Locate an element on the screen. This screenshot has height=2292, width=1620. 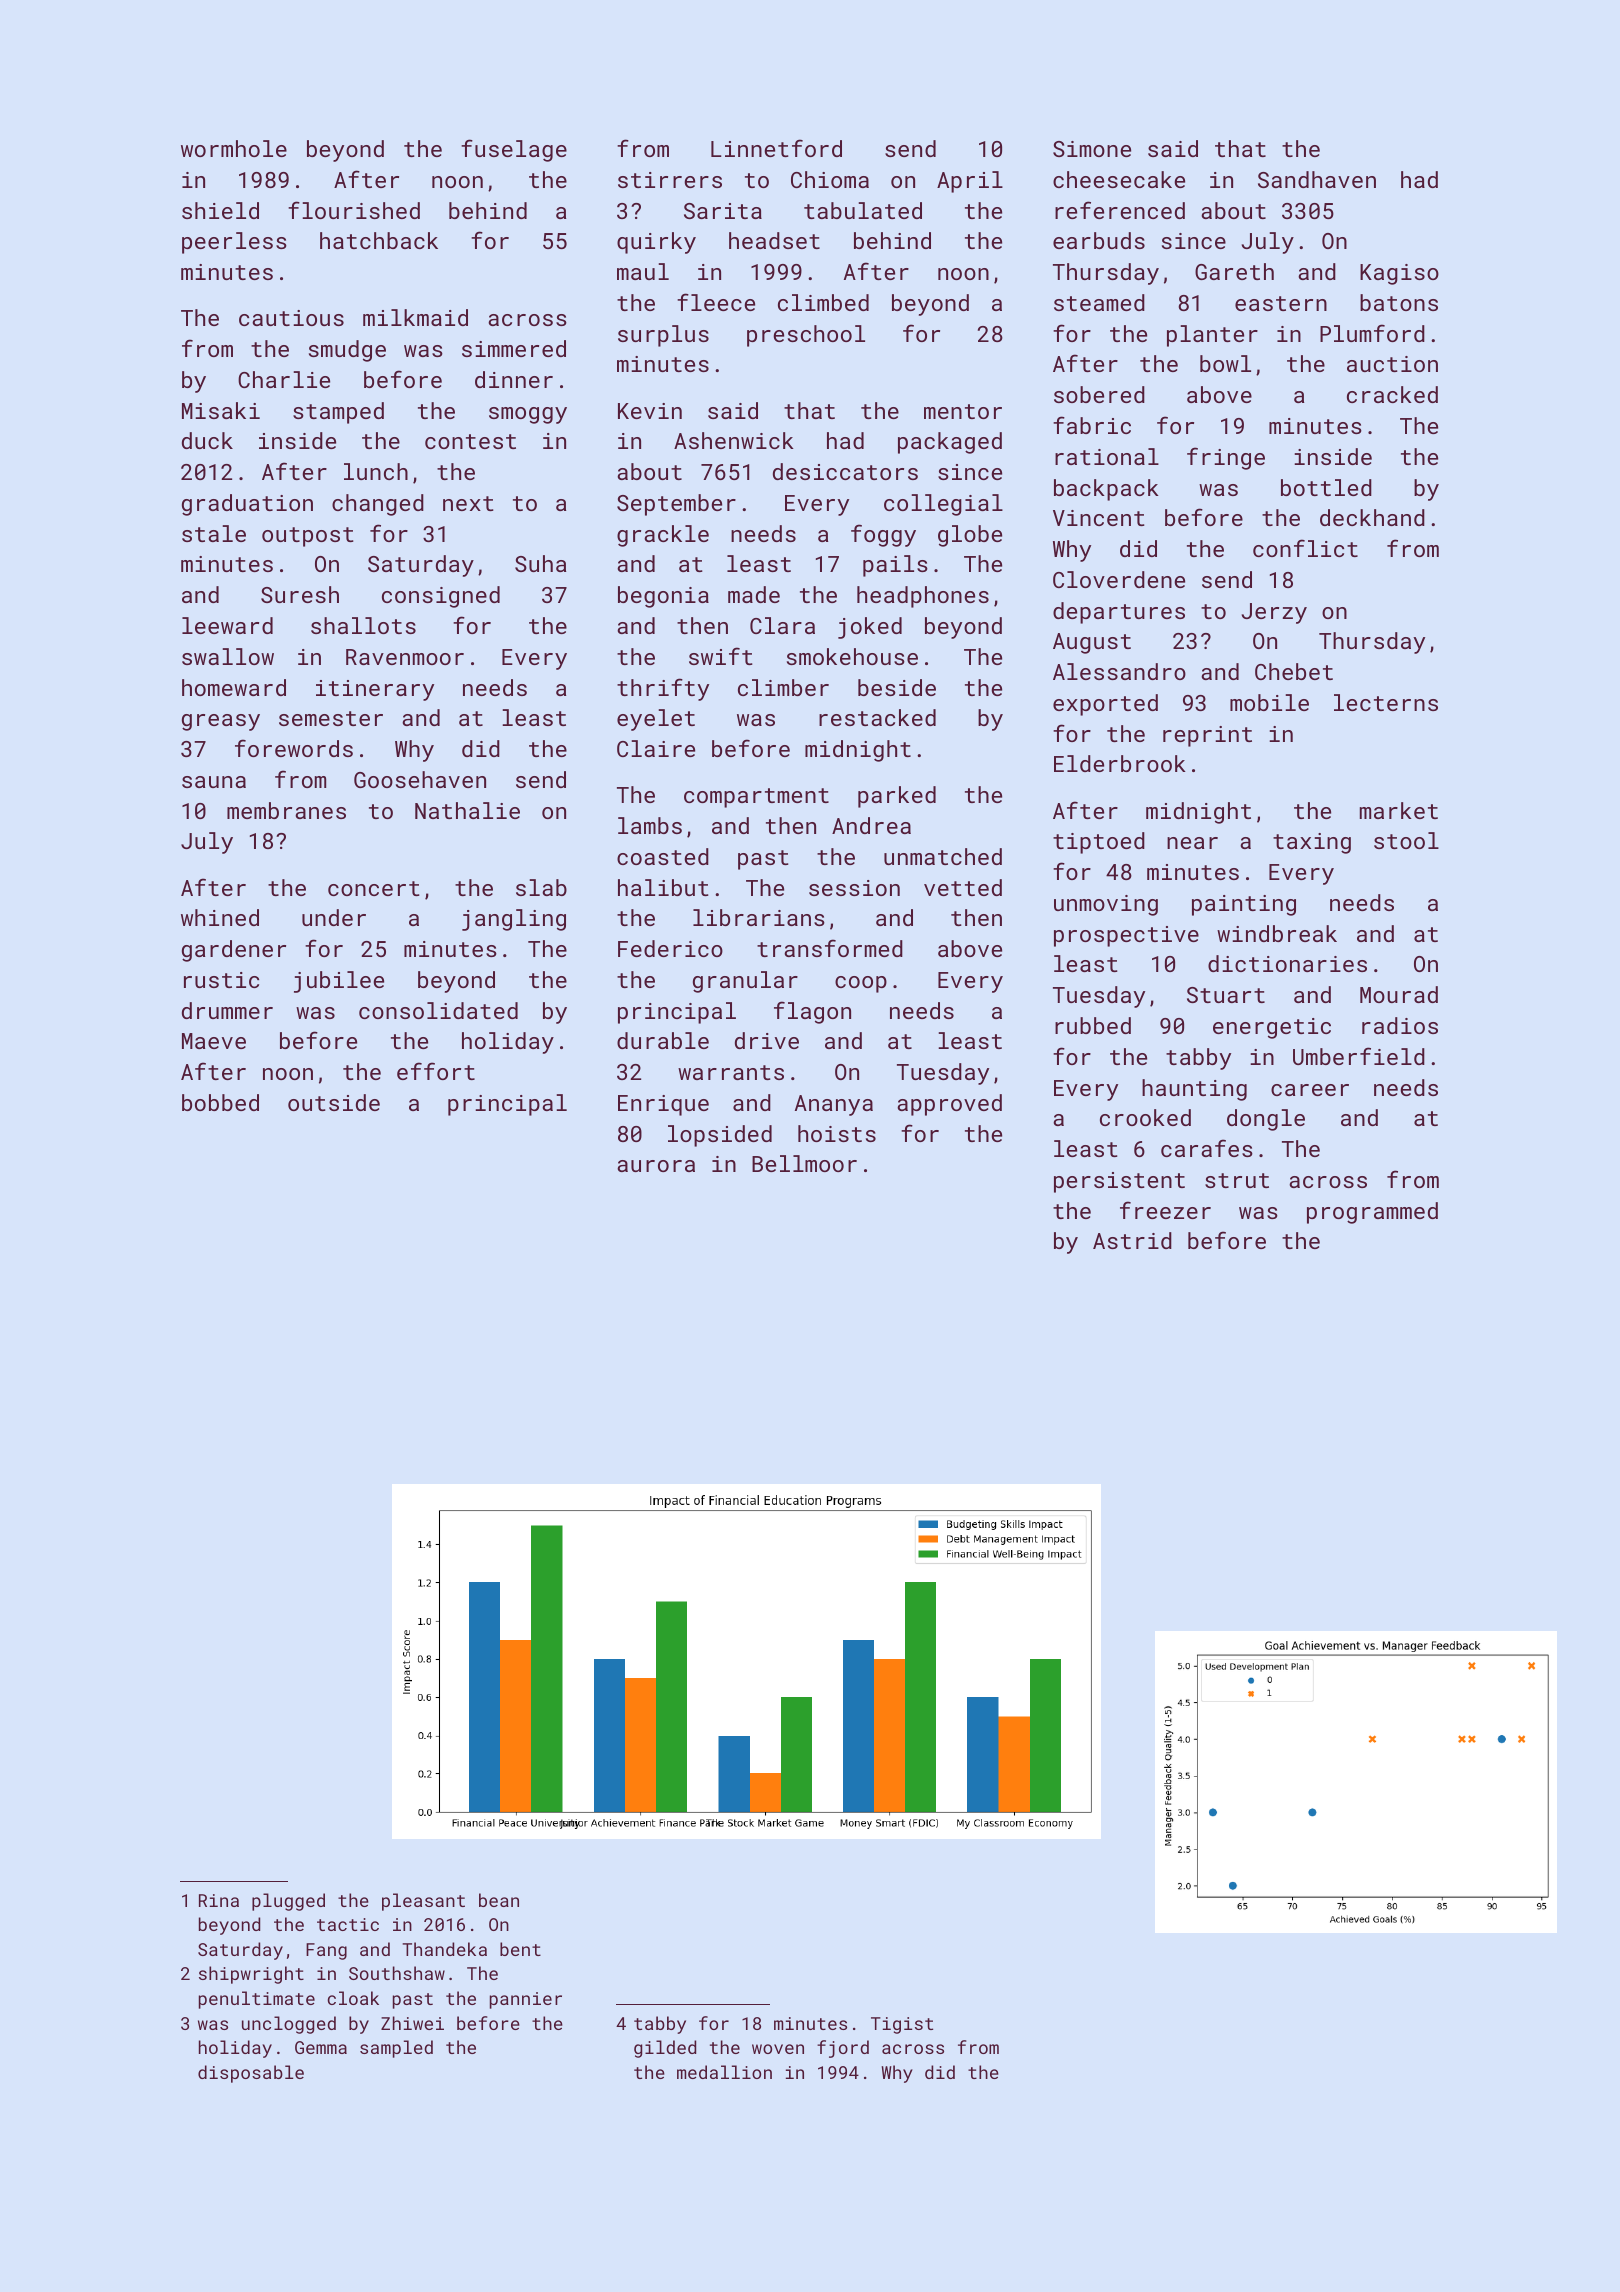
approved is located at coordinates (949, 1105).
